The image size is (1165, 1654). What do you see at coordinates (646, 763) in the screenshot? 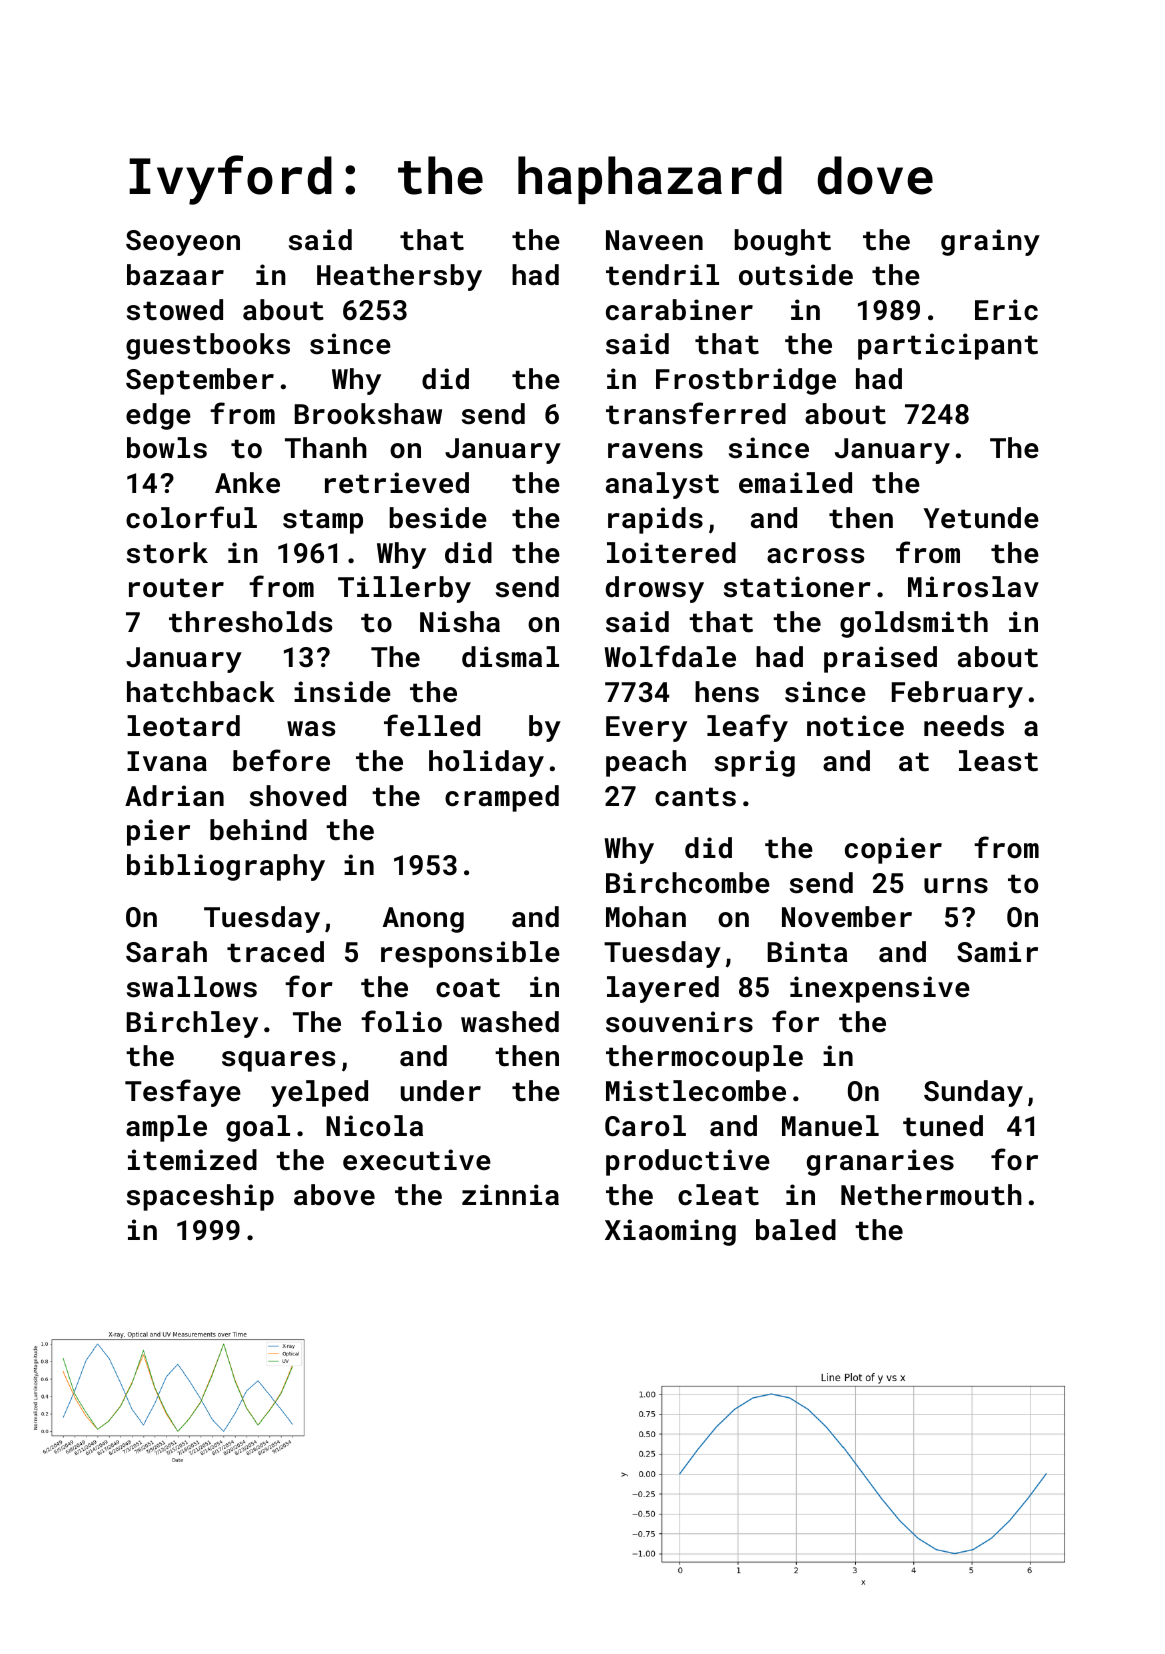
I see `peach` at bounding box center [646, 763].
